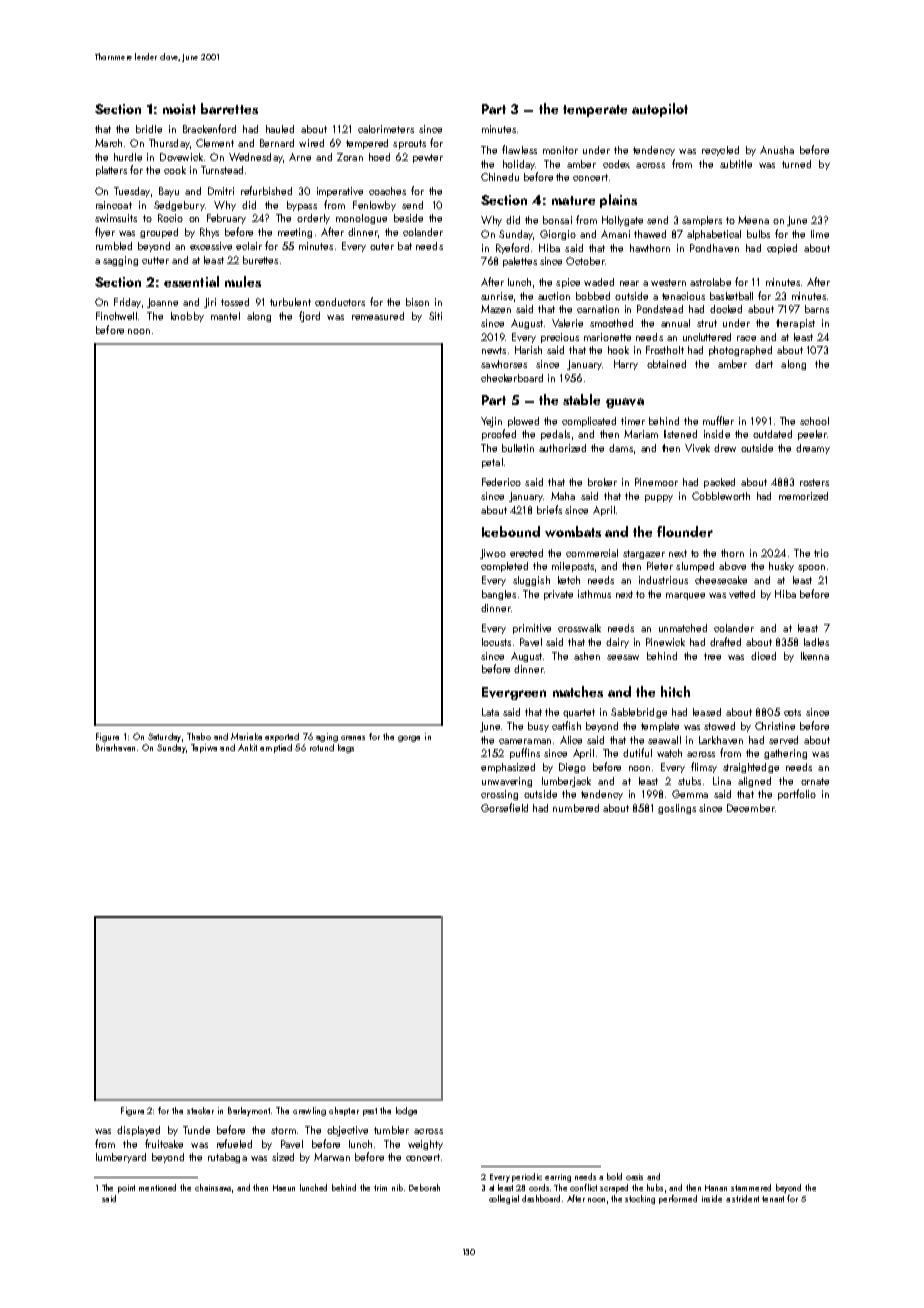 Image resolution: width=924 pixels, height=1308 pixels. What do you see at coordinates (199, 736) in the screenshot?
I see `Thabo` at bounding box center [199, 736].
